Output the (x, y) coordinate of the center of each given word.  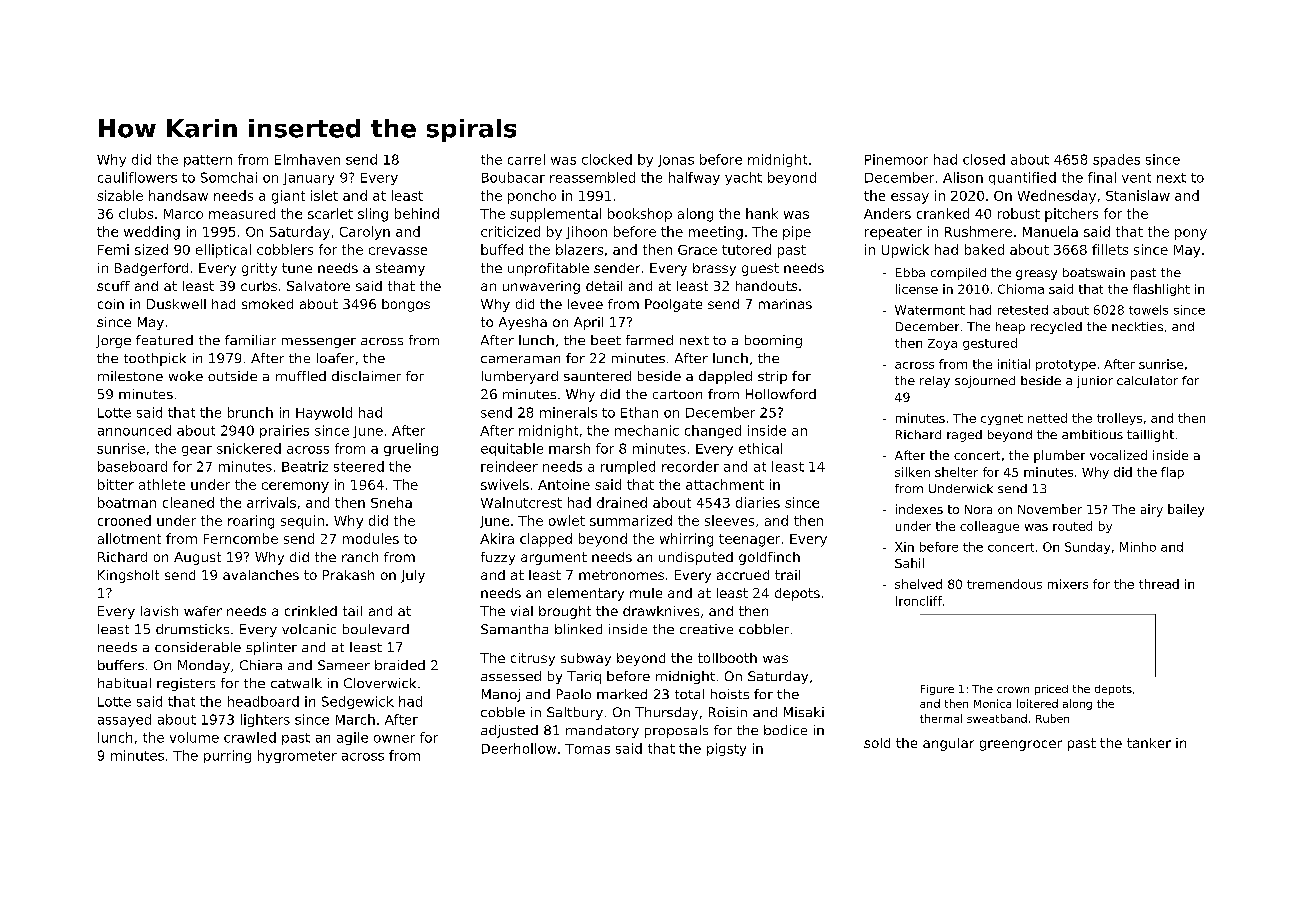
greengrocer (1021, 745)
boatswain (1094, 272)
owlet (567, 520)
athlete (162, 484)
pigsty (726, 749)
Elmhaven (307, 159)
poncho (532, 197)
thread (1159, 584)
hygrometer (297, 756)
